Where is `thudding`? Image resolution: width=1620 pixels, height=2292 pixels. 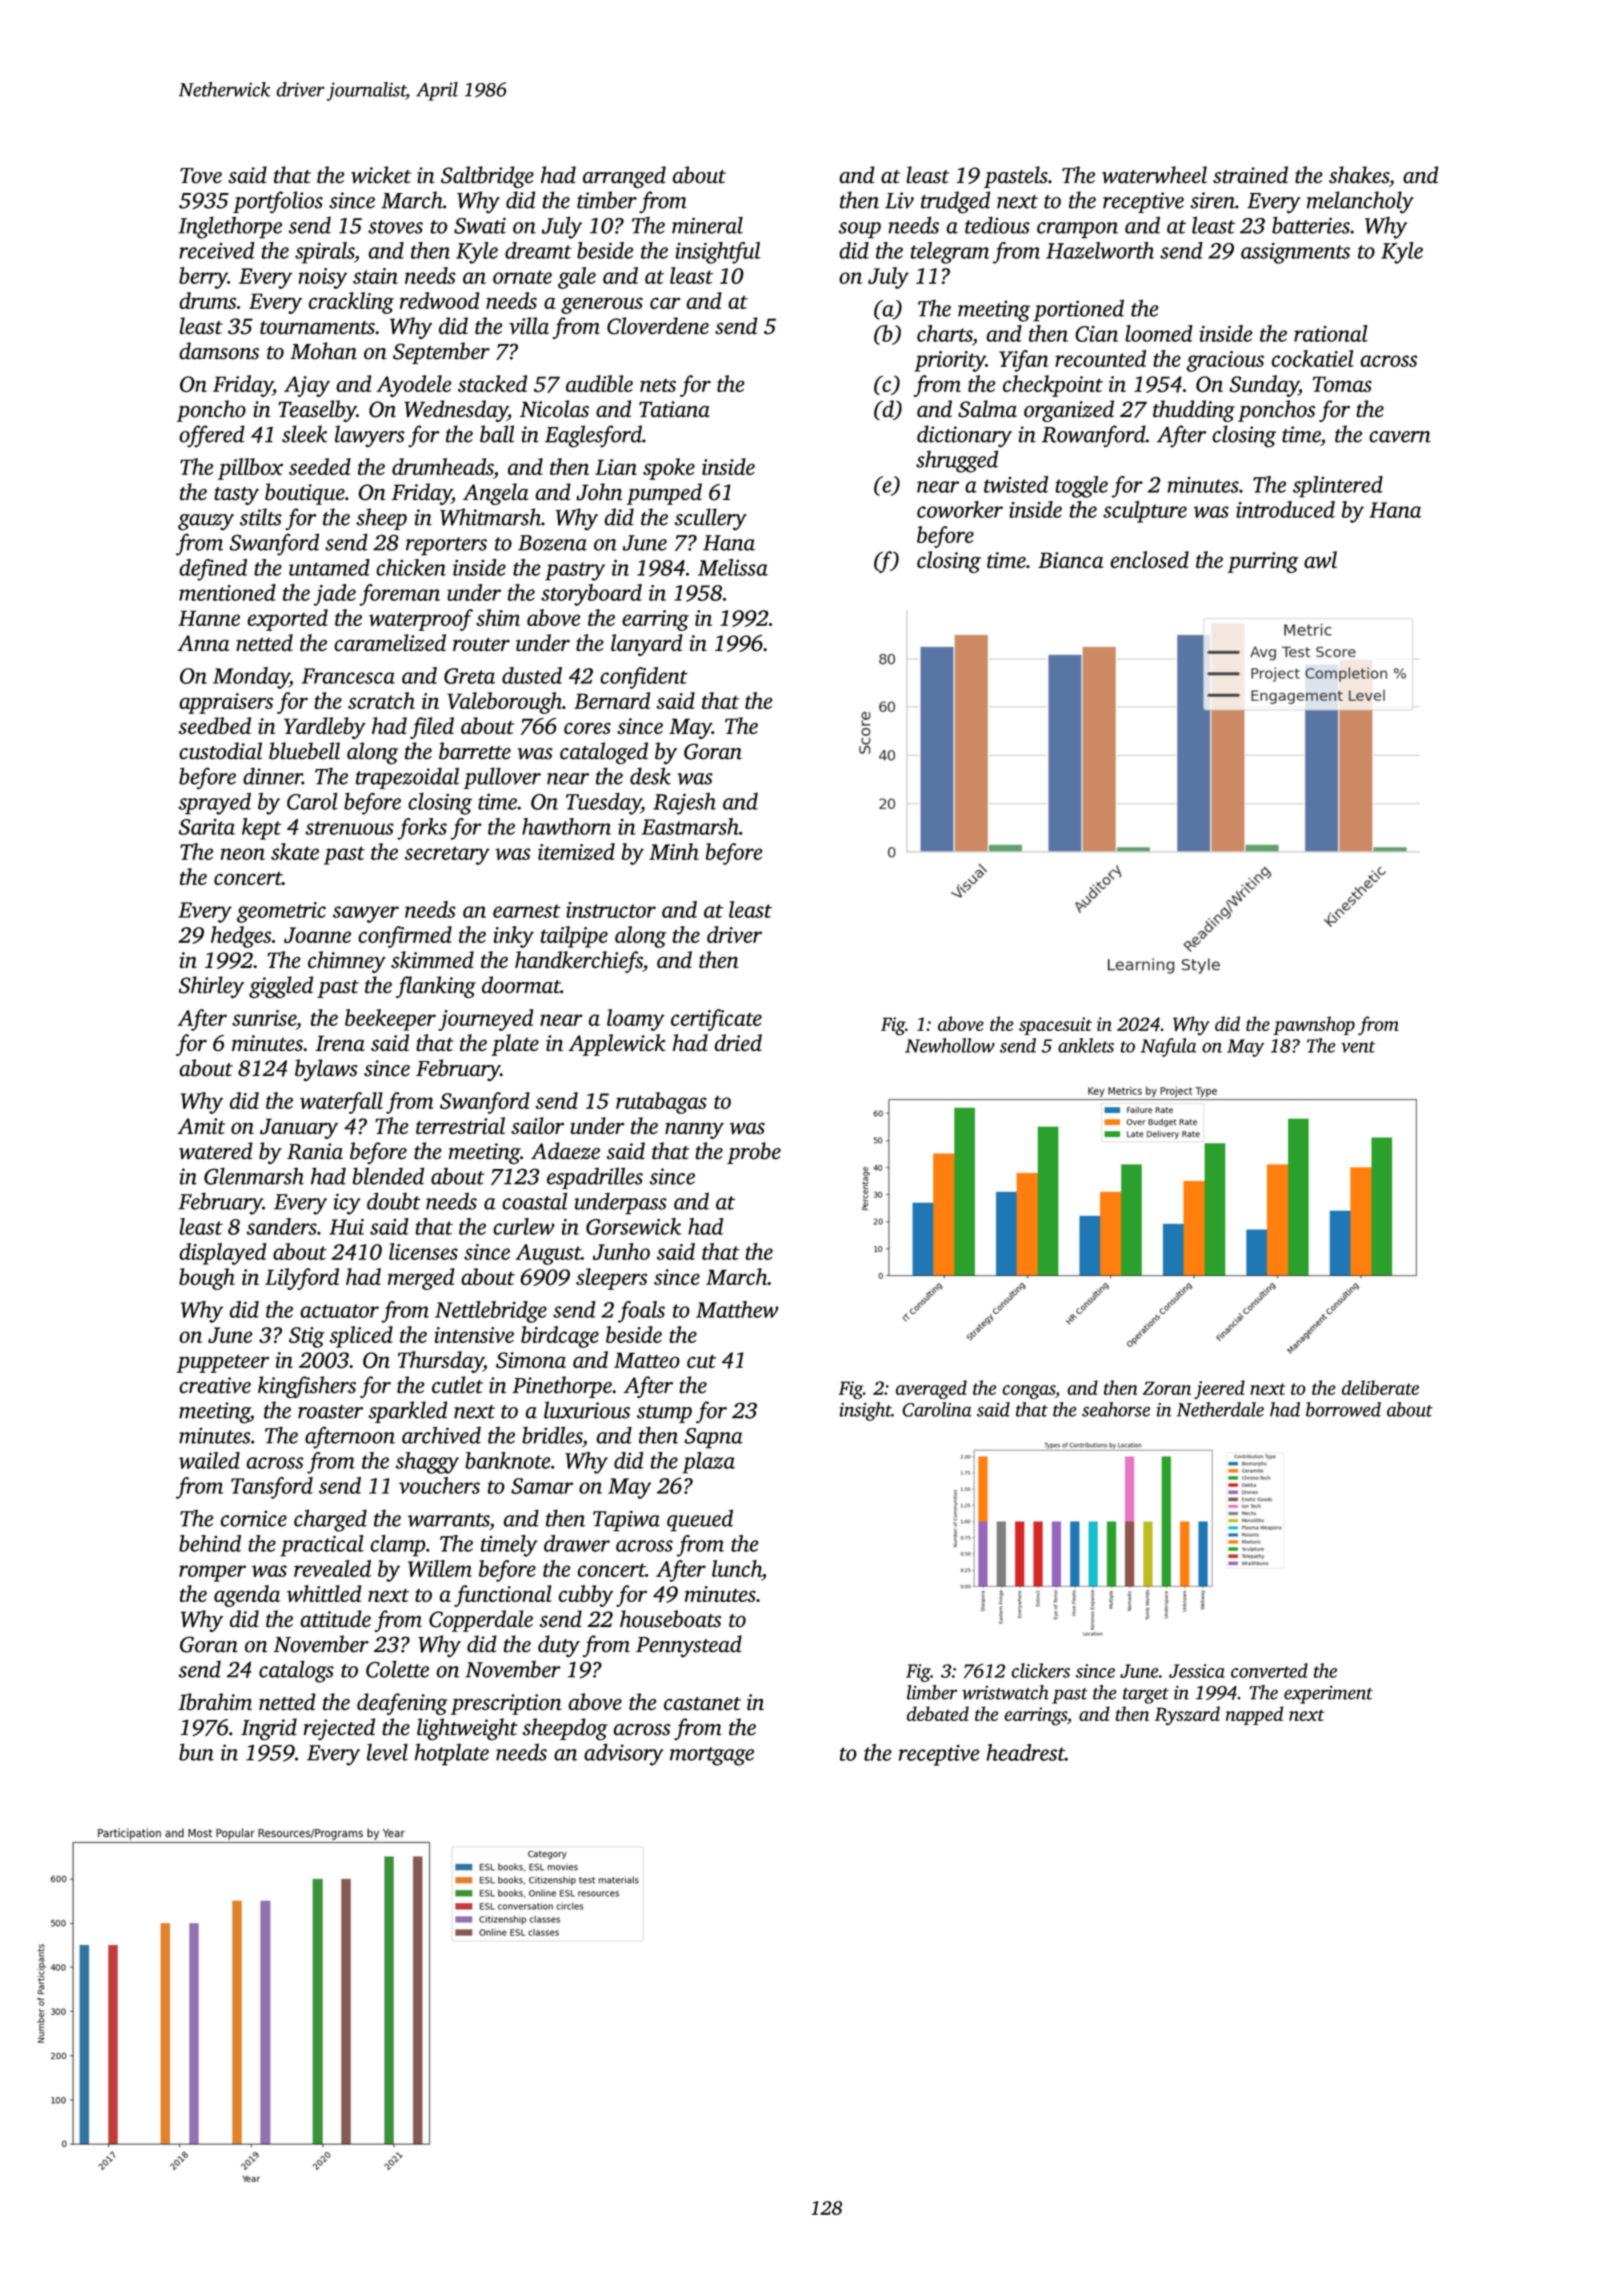
thudding is located at coordinates (1194, 411).
